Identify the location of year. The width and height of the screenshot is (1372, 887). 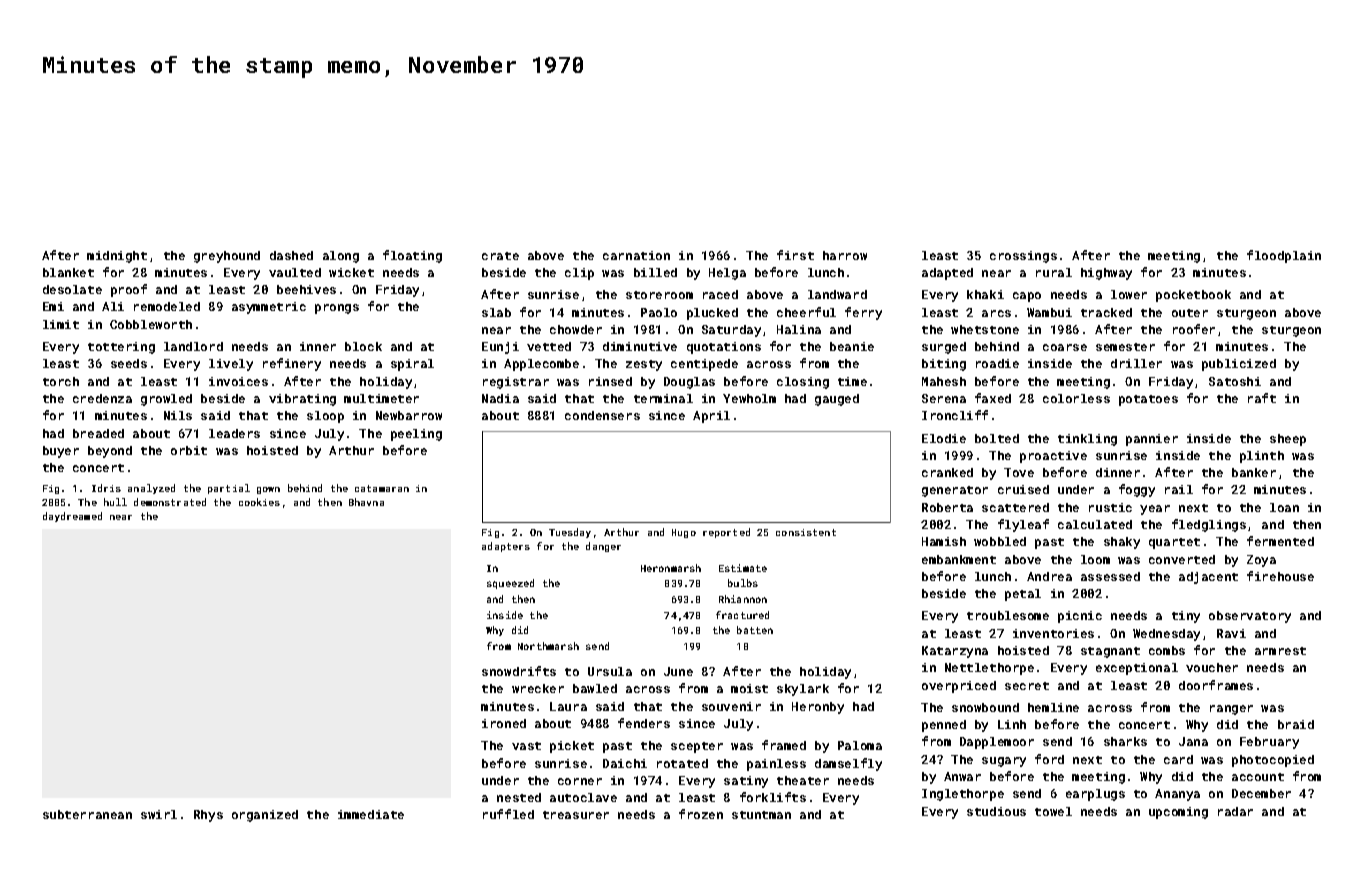
(1155, 510).
